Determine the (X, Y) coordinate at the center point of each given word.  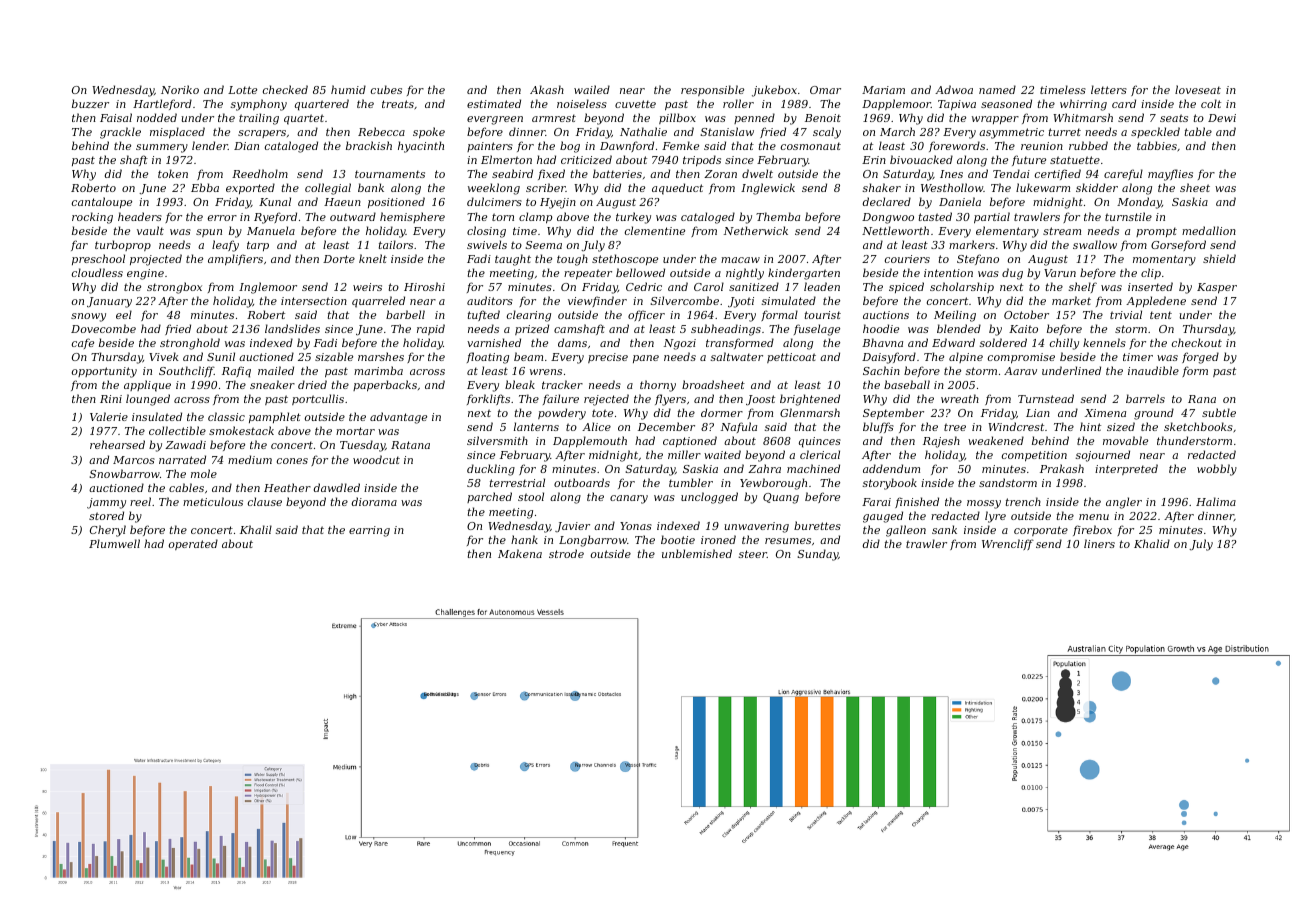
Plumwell (114, 543)
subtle (1219, 412)
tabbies (1157, 145)
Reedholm (260, 173)
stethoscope (625, 259)
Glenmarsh (810, 412)
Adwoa (954, 89)
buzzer (90, 103)
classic (226, 416)
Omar (825, 90)
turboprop (123, 245)
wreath (960, 398)
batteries (617, 173)
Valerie (109, 416)
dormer (722, 412)
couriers (907, 259)
